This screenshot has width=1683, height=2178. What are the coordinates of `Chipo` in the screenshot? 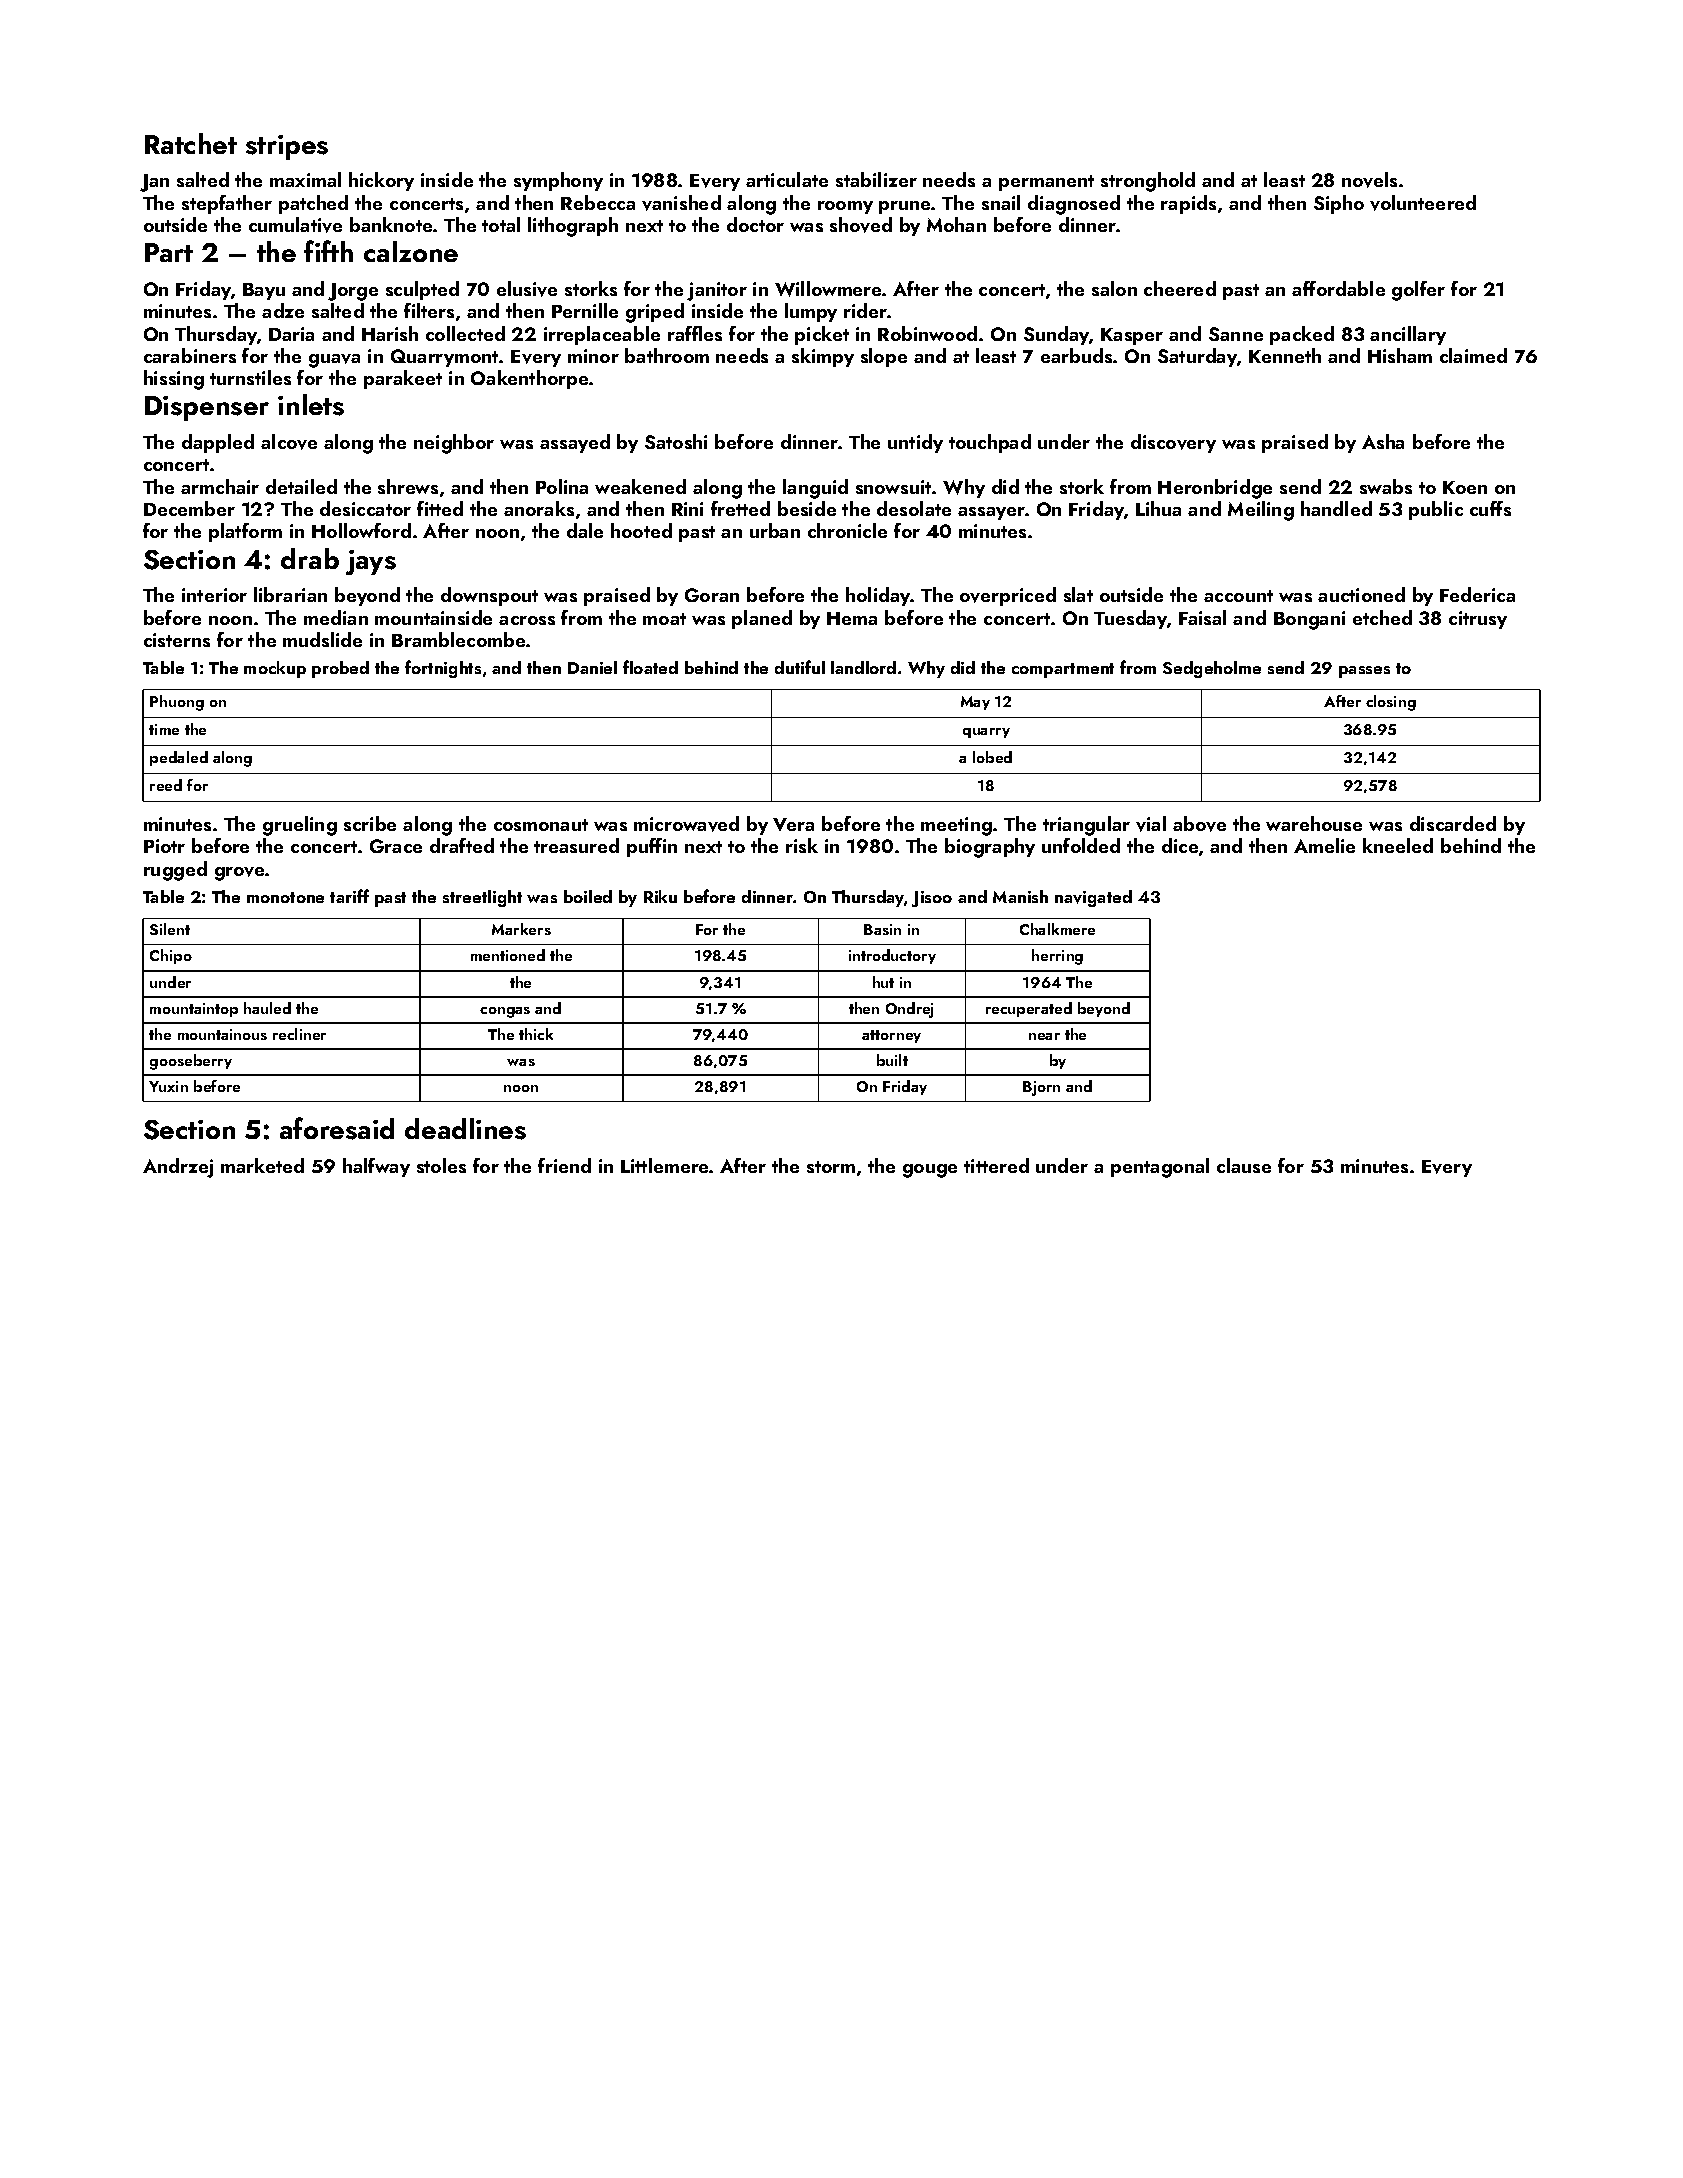 It's located at (171, 956).
